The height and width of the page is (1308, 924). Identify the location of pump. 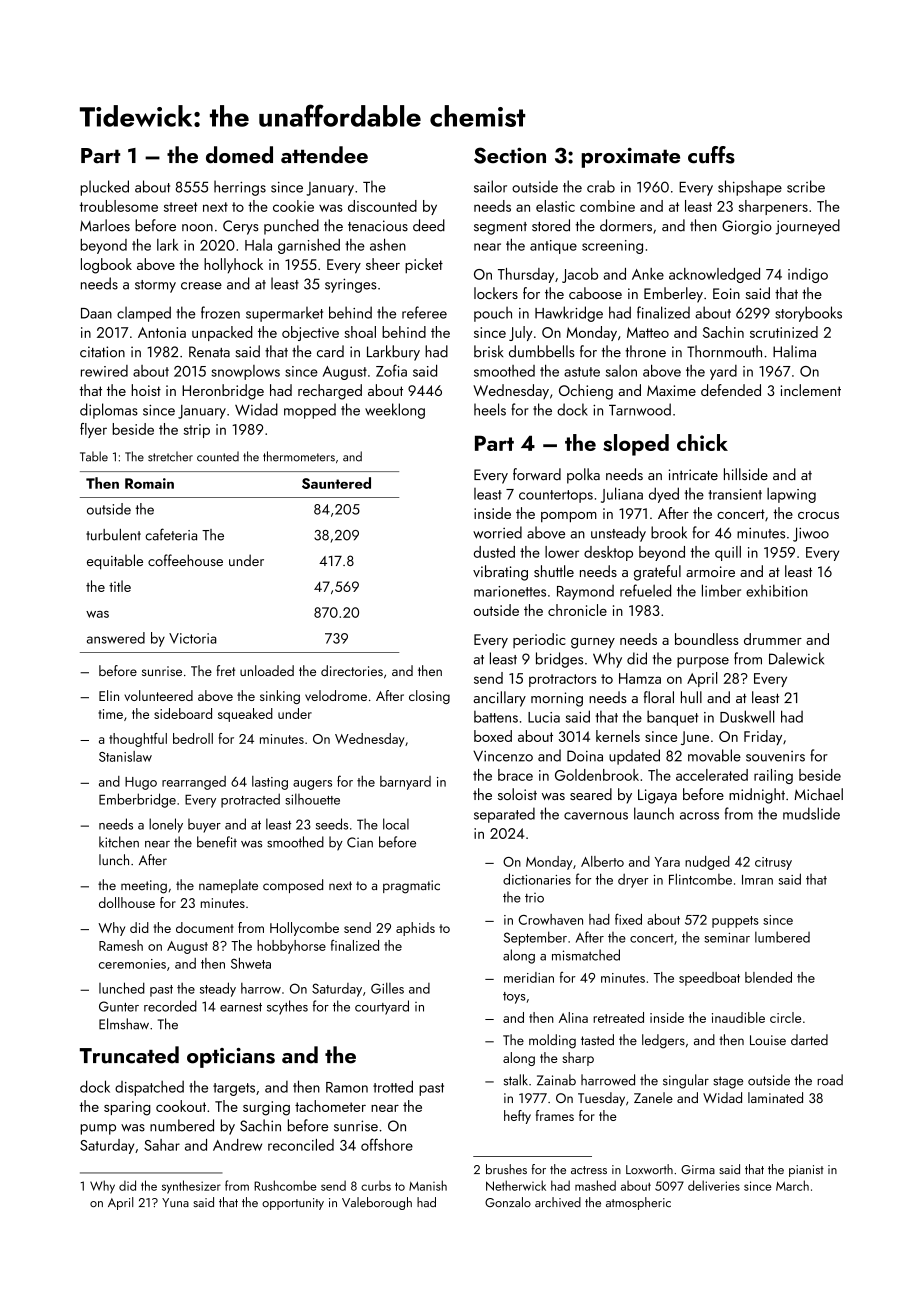
(98, 1129).
